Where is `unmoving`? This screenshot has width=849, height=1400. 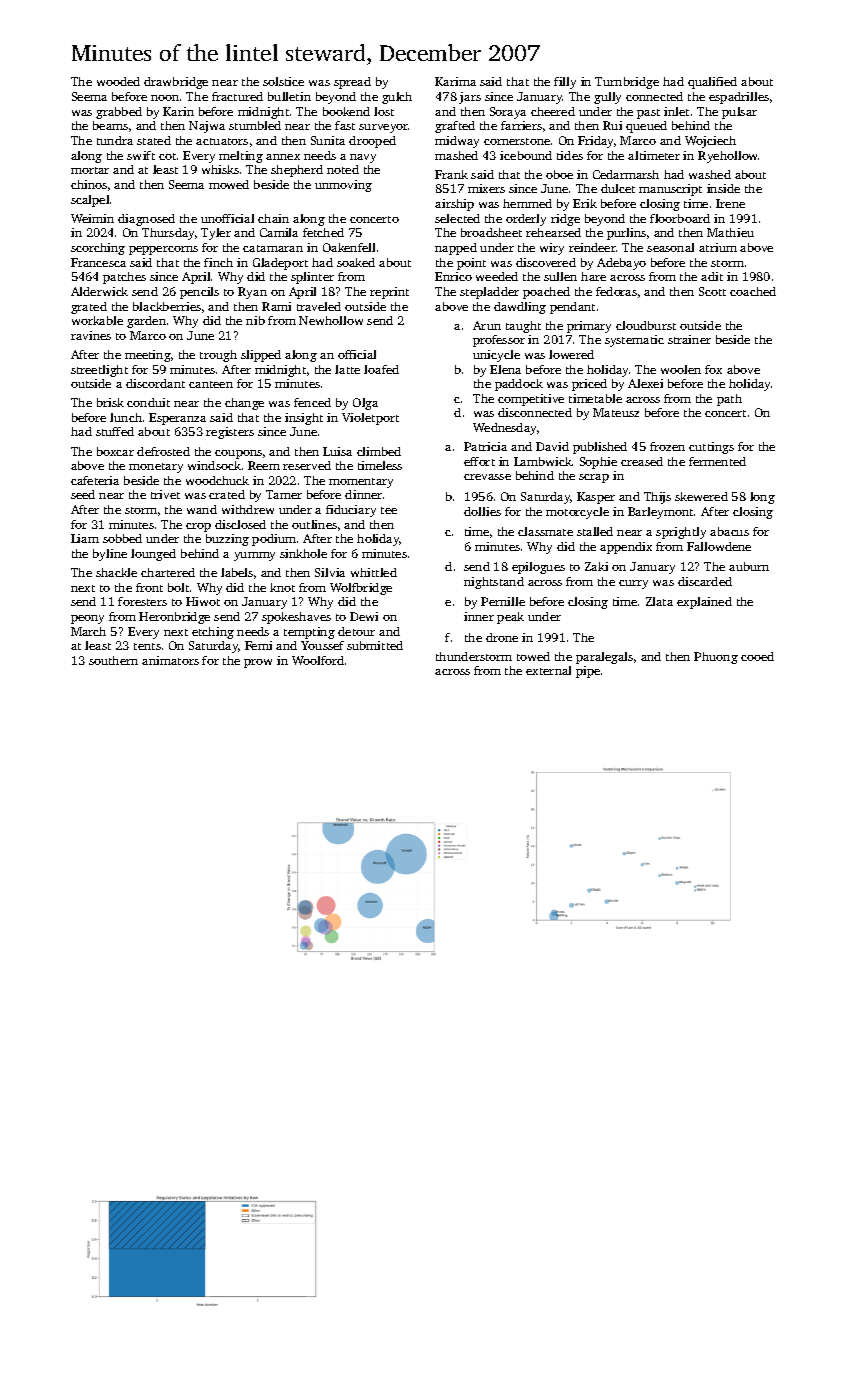
unmoving is located at coordinates (343, 186).
